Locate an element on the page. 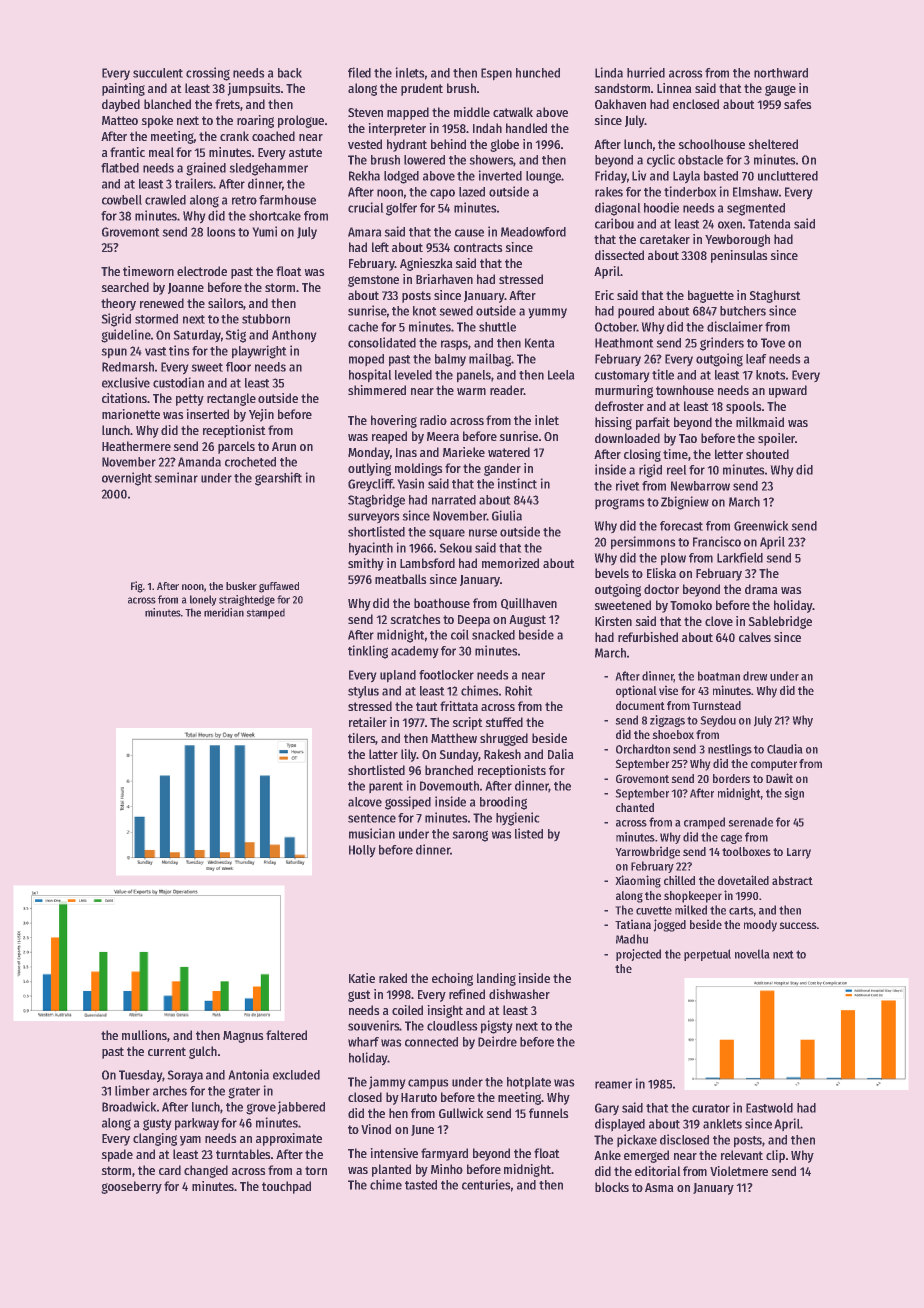 This document has width=924, height=1308. gemstone is located at coordinates (373, 281).
